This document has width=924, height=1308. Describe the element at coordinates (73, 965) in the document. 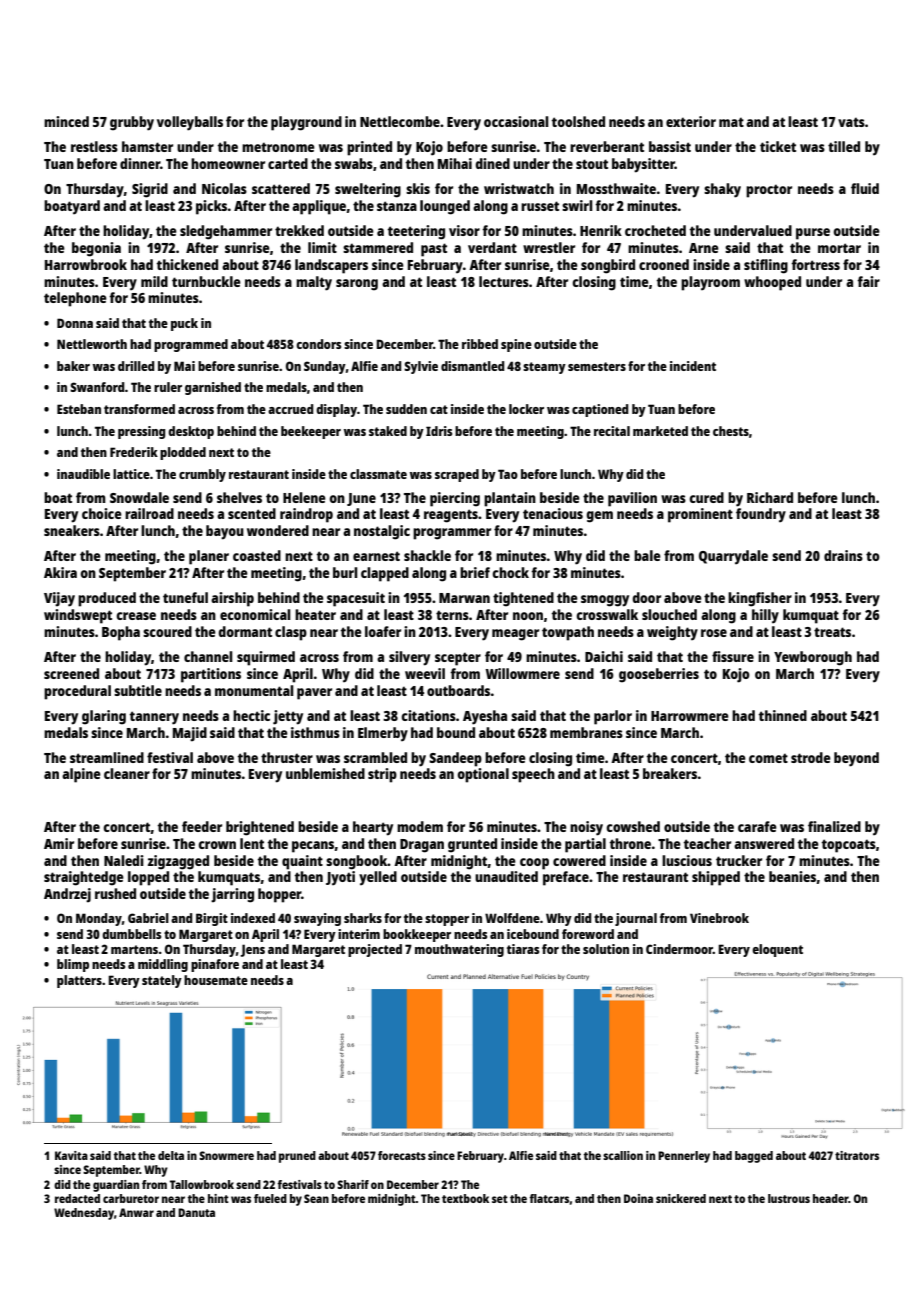

I see `blimp` at that location.
